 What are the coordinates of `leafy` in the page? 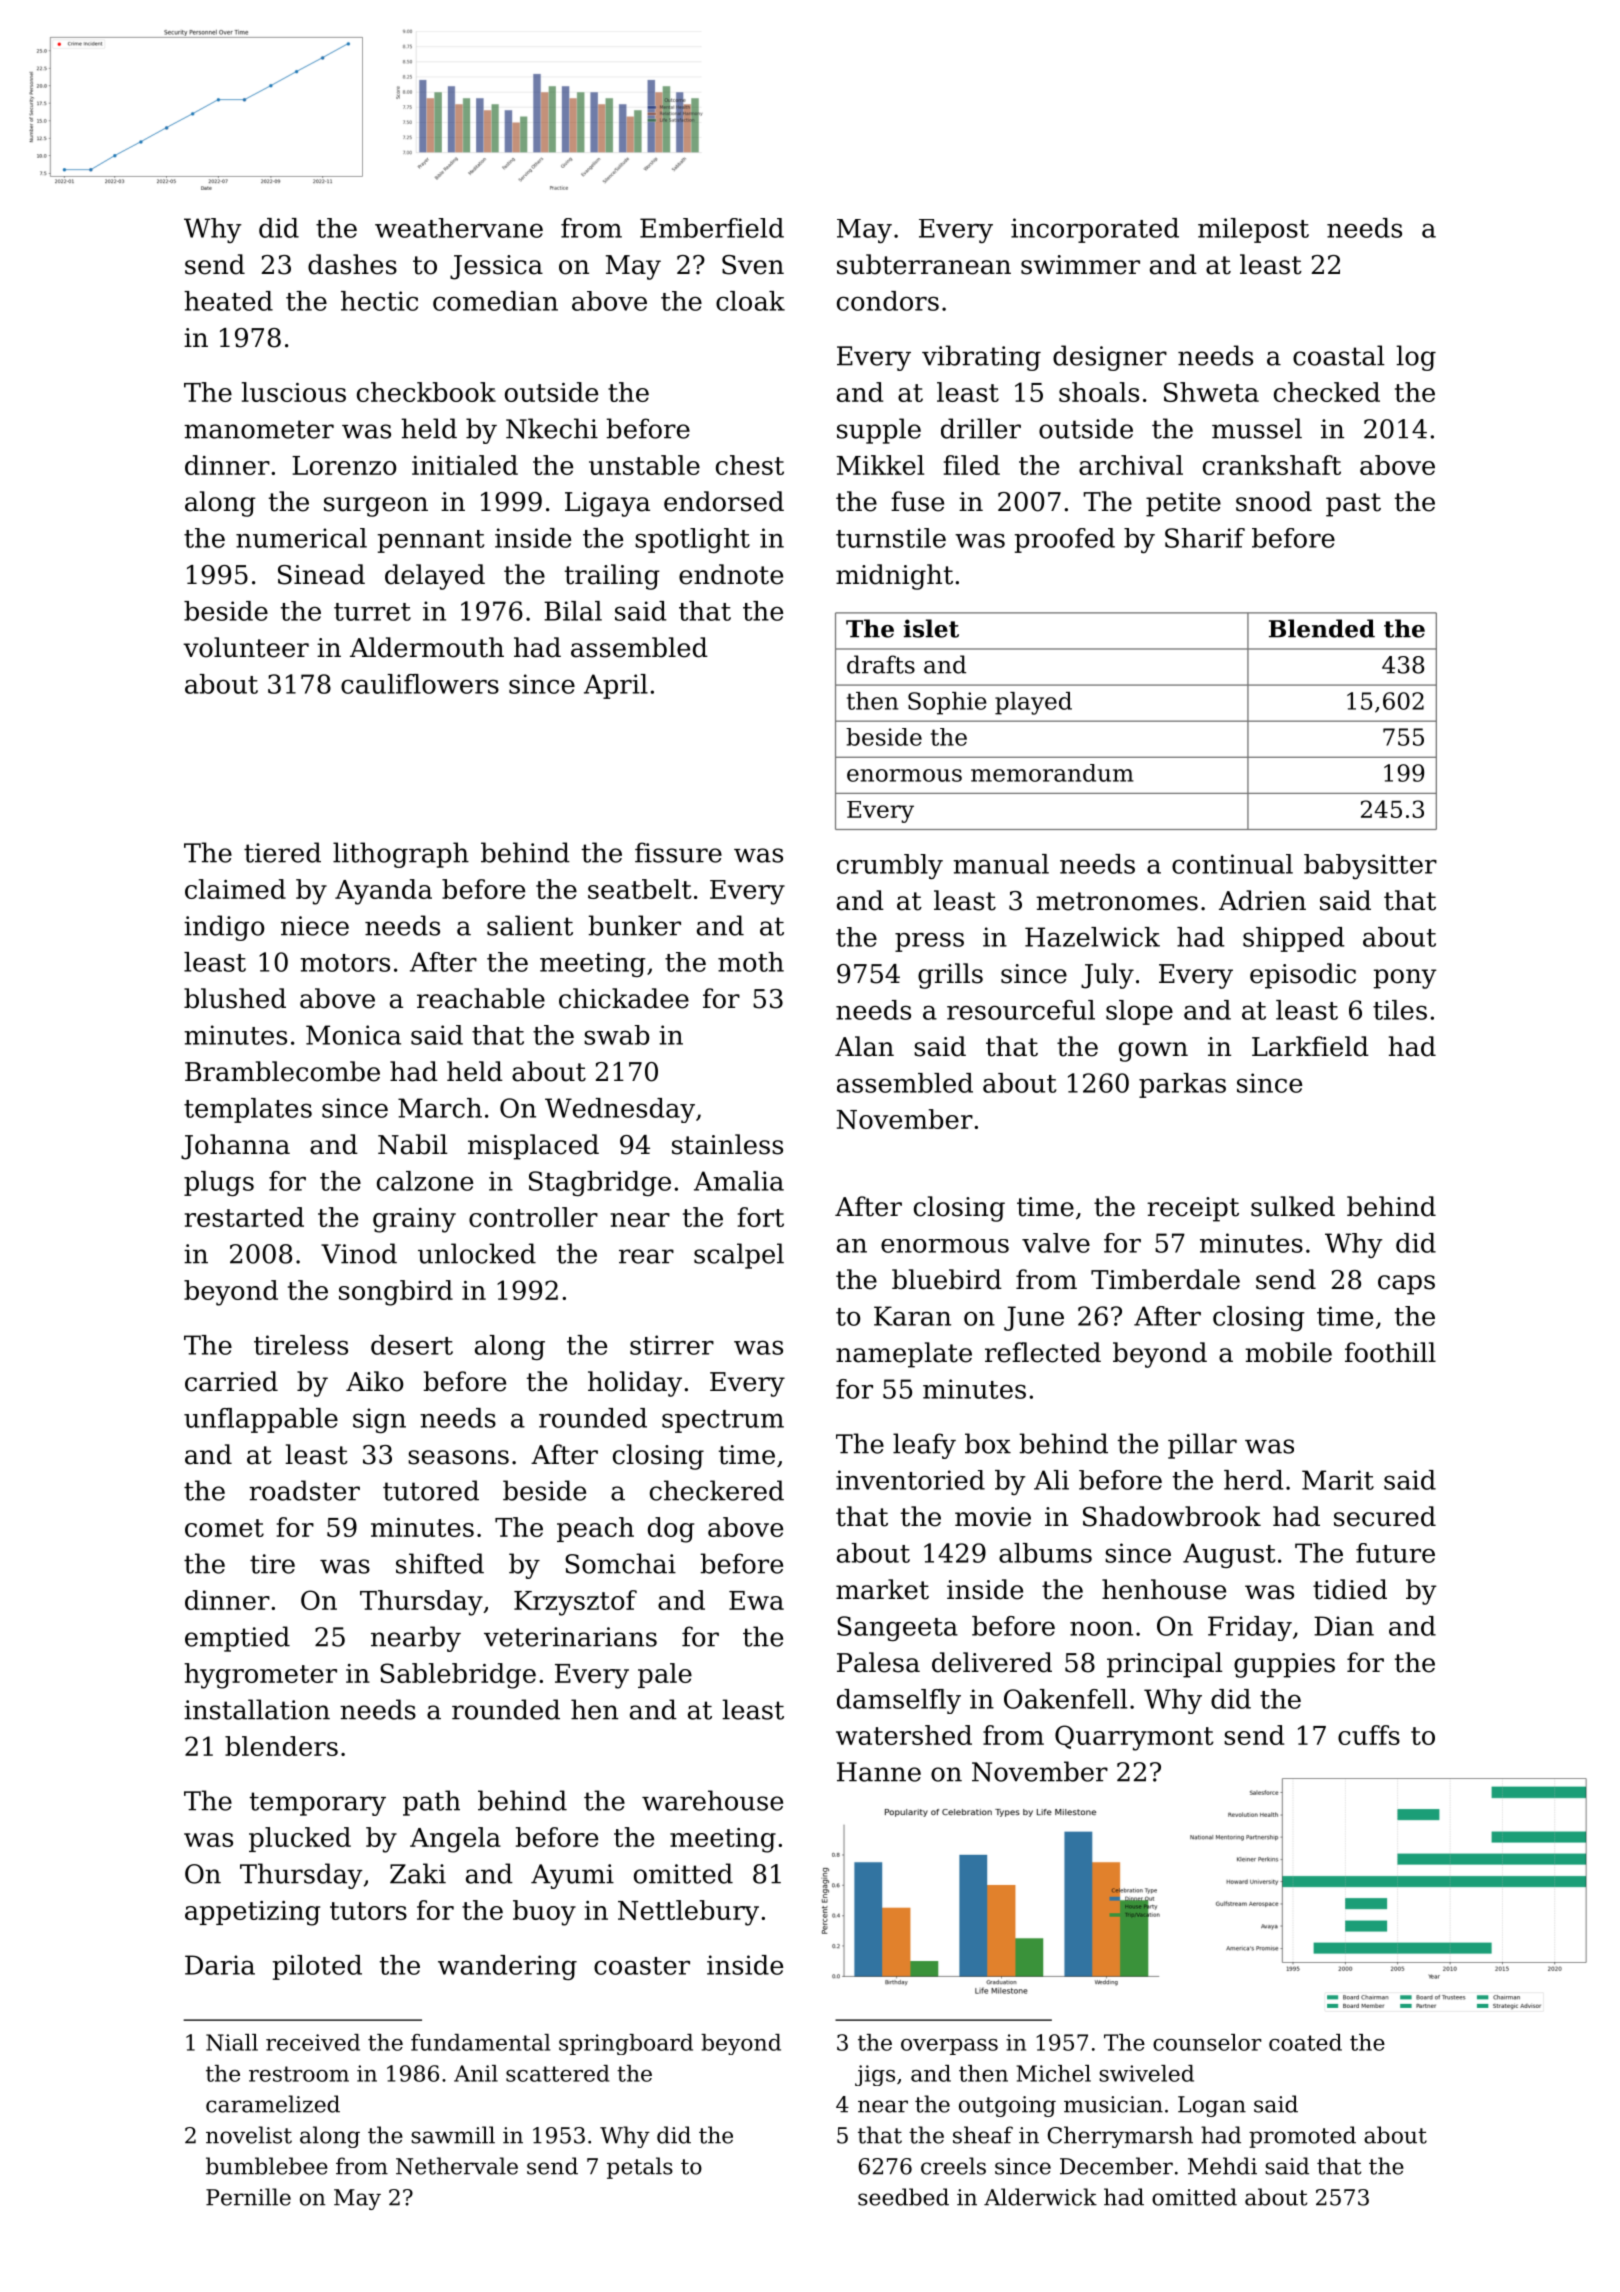 It's located at (924, 1446).
